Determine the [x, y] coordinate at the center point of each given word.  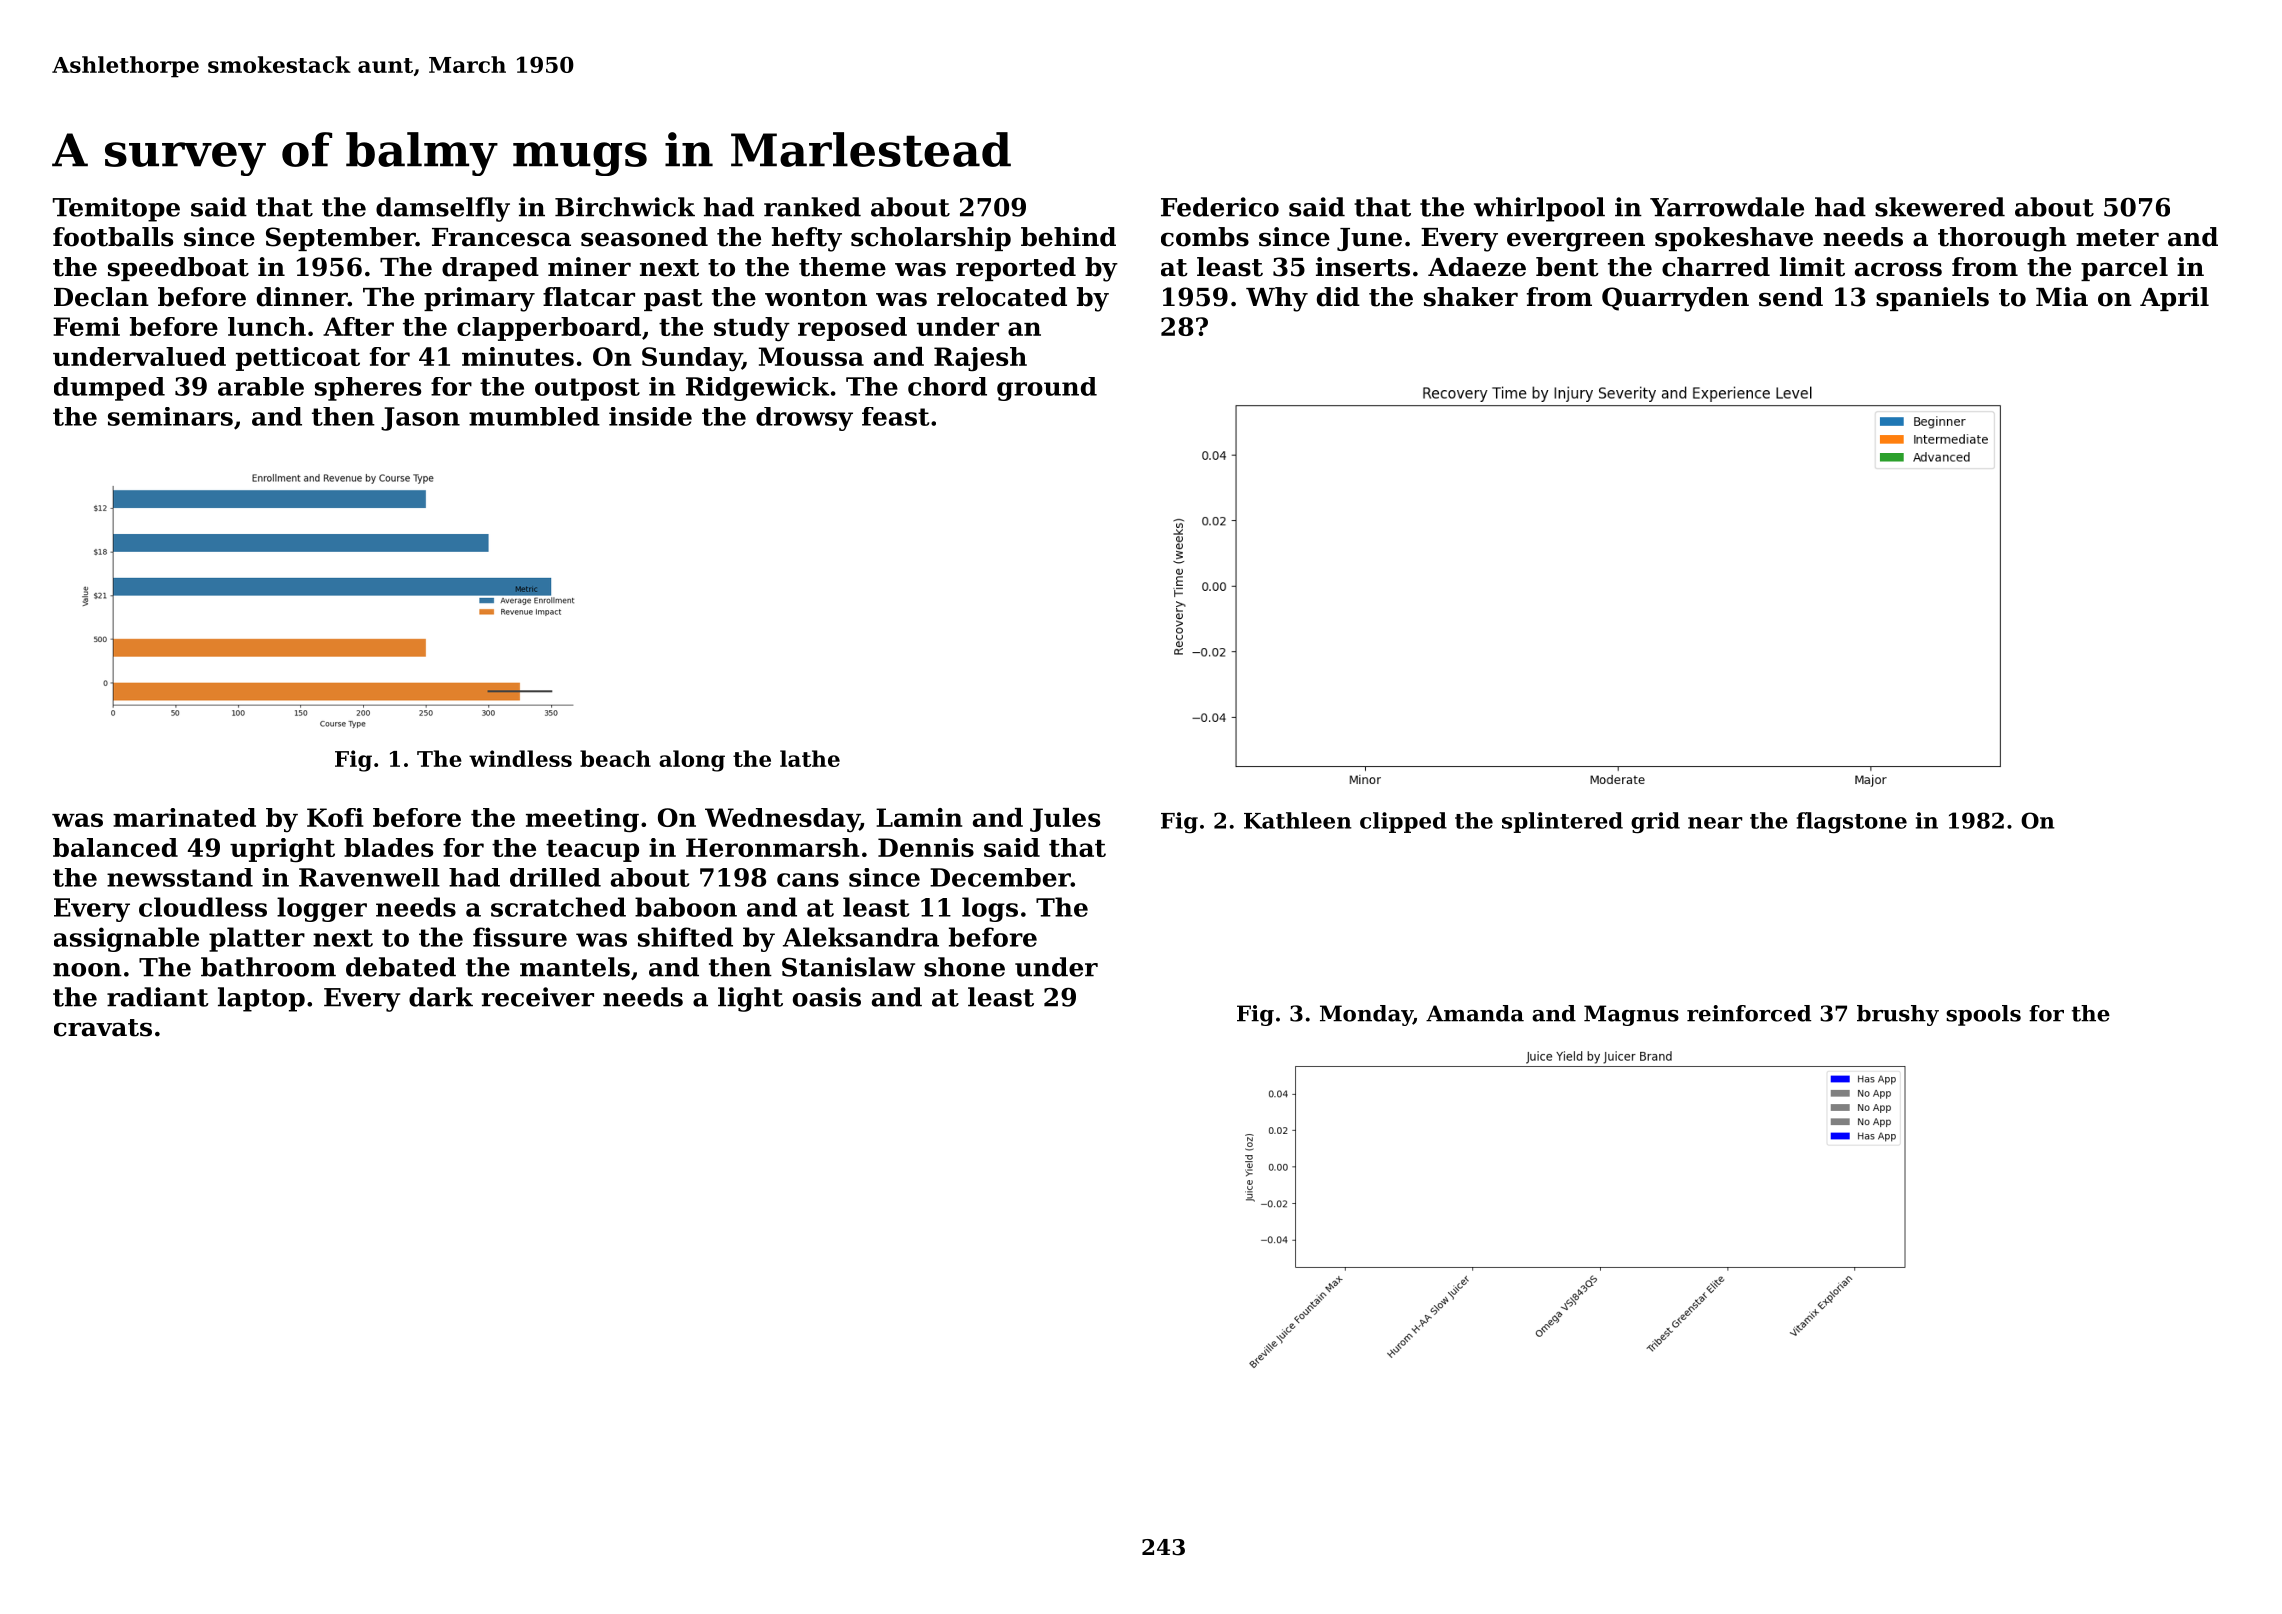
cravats [103, 1028]
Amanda [1475, 1013]
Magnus [1631, 1015]
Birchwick [625, 207]
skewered [1940, 207]
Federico [1220, 207]
